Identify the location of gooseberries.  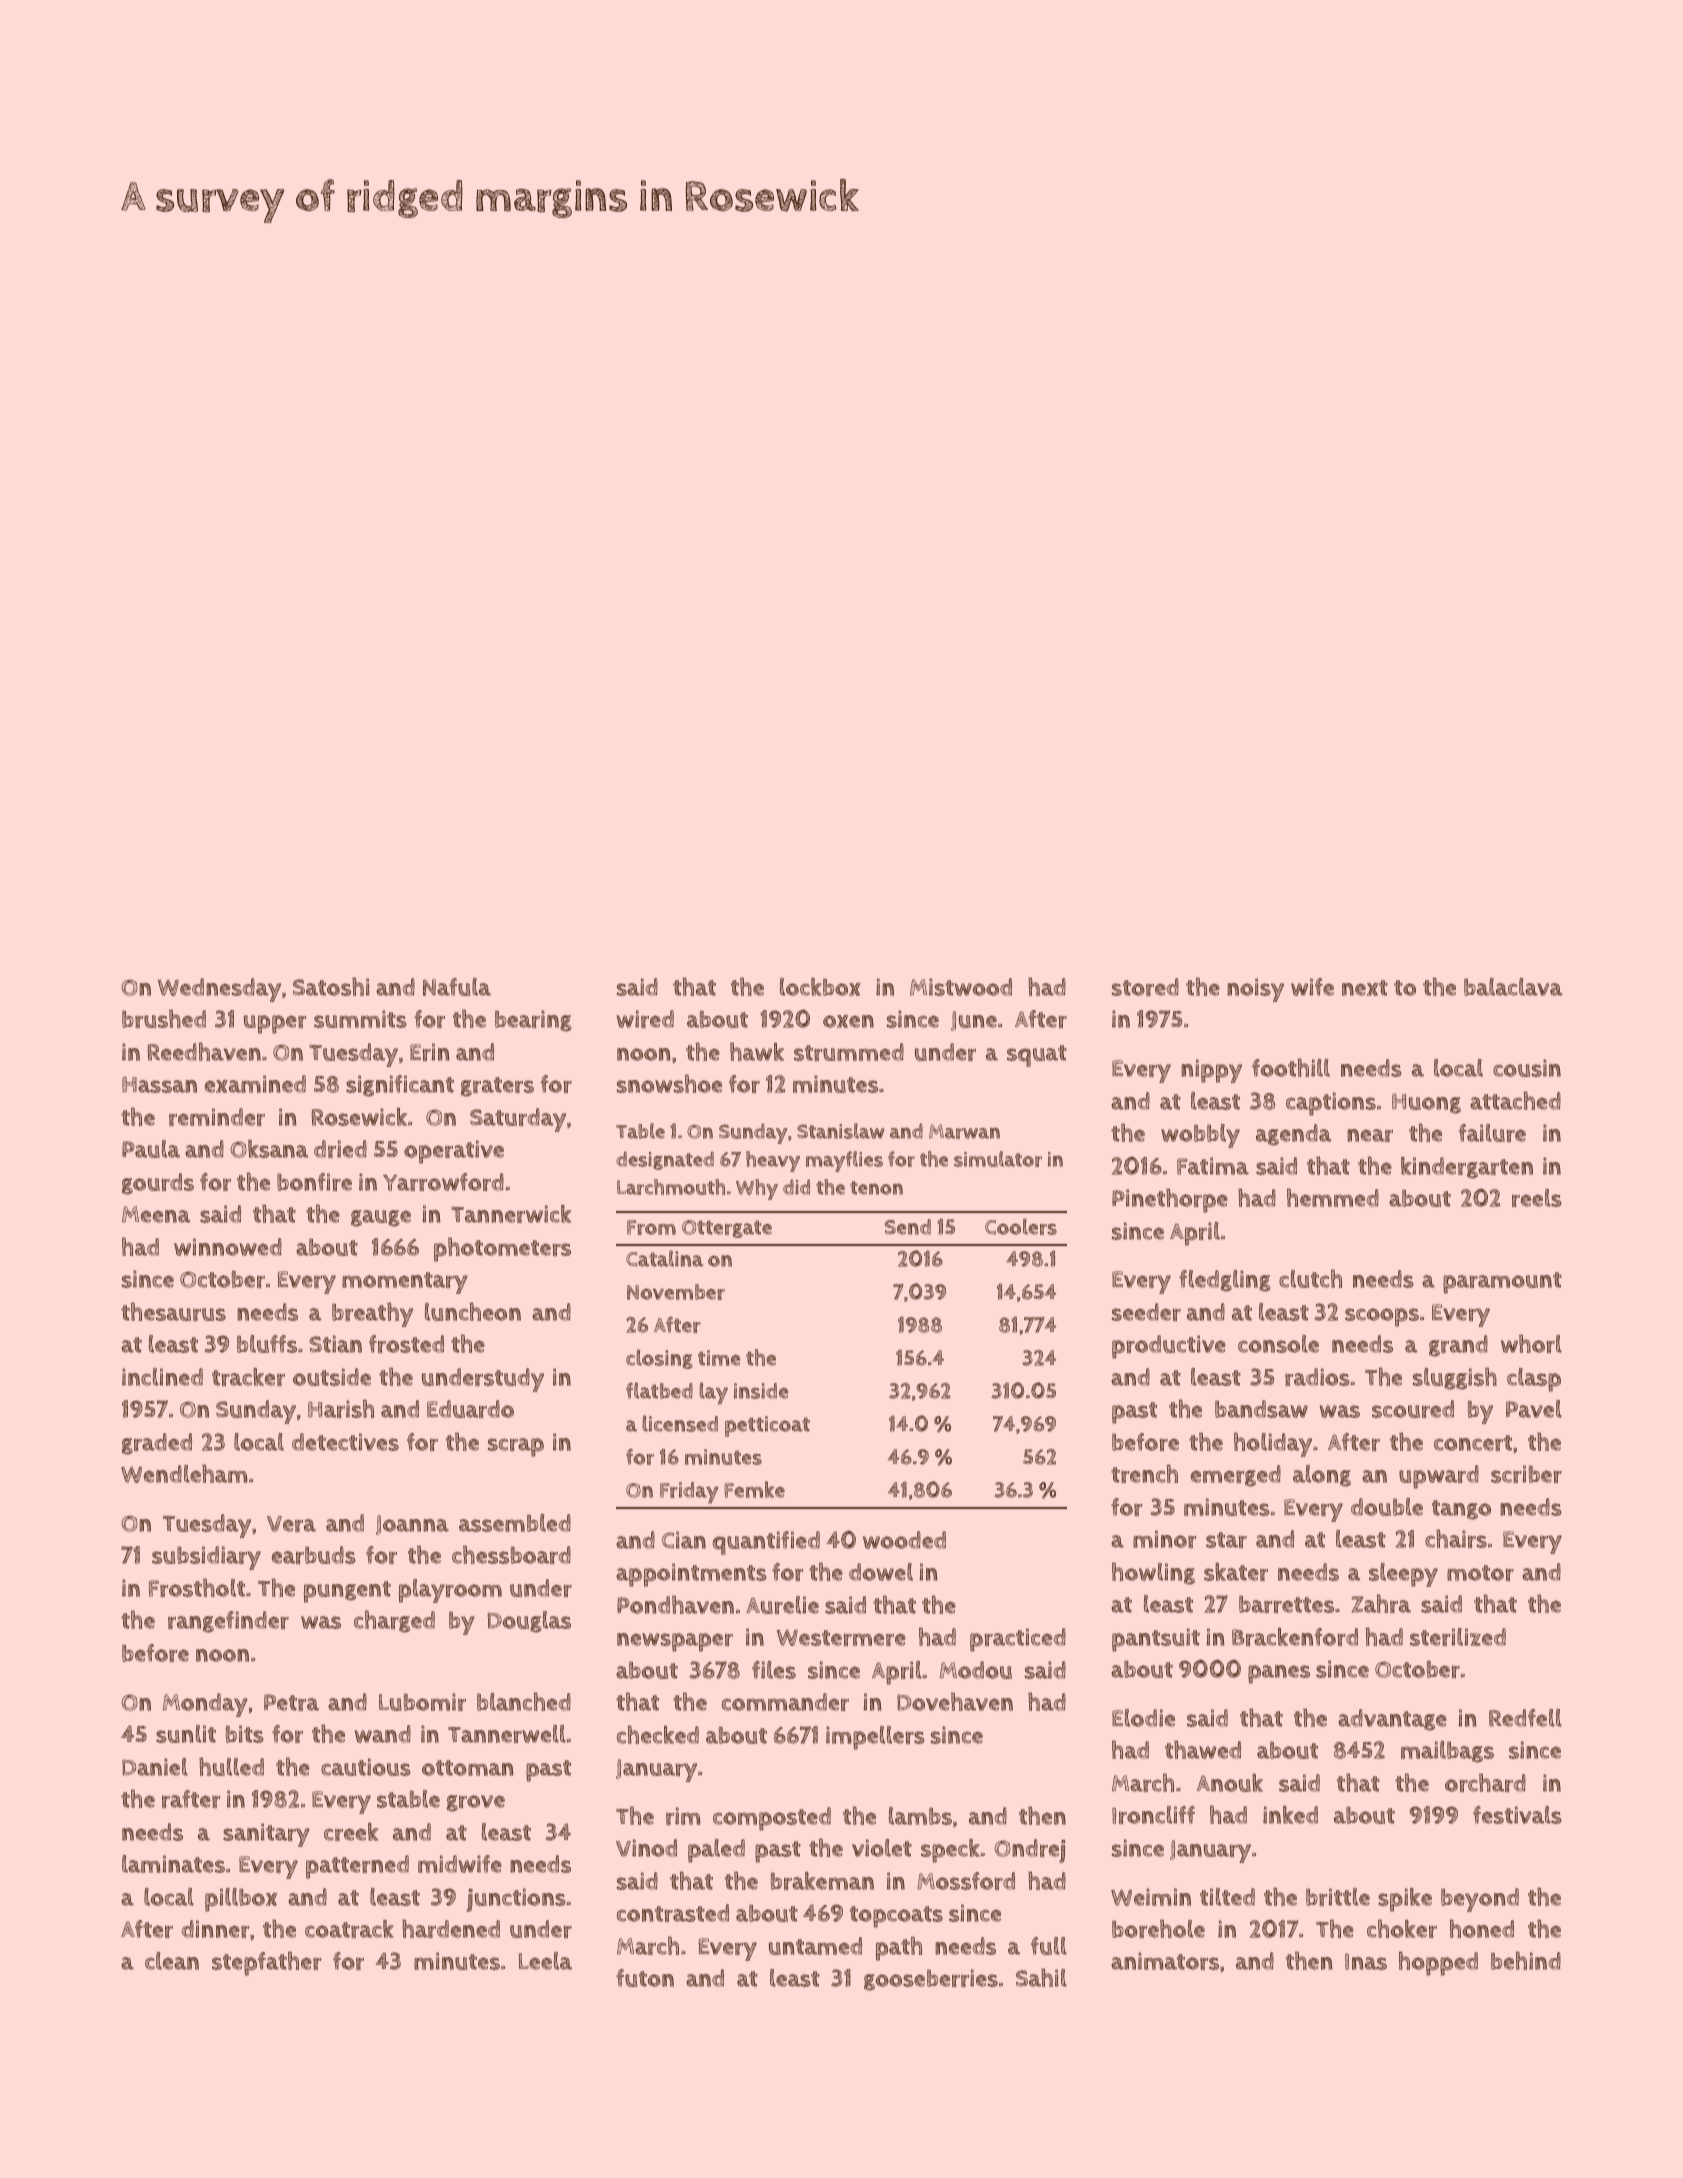
(931, 1980).
